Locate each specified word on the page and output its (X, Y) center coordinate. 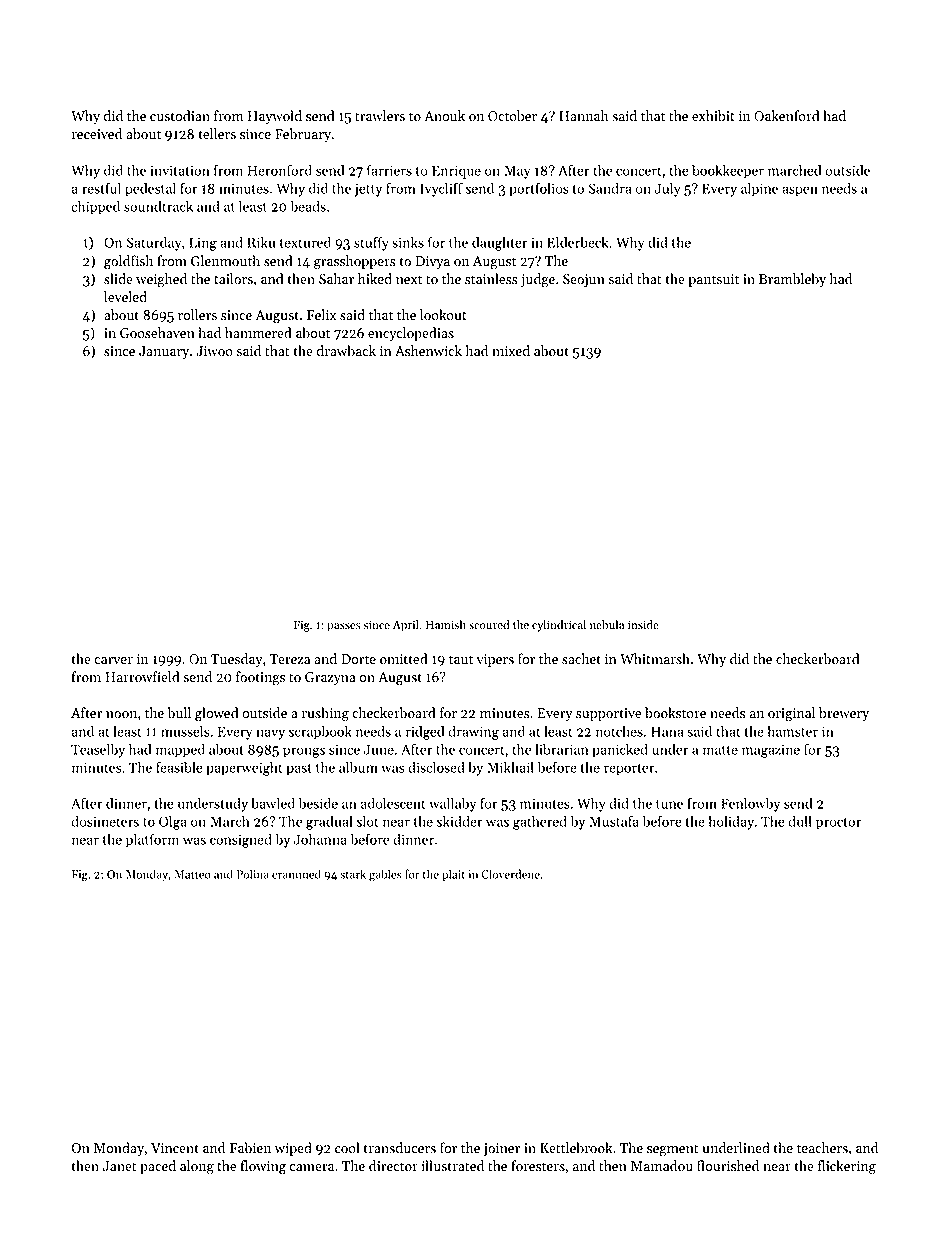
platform (152, 840)
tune (669, 804)
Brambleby (792, 280)
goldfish (128, 262)
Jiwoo (214, 351)
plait (453, 875)
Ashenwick (428, 351)
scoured (489, 625)
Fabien (250, 1148)
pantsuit (713, 280)
